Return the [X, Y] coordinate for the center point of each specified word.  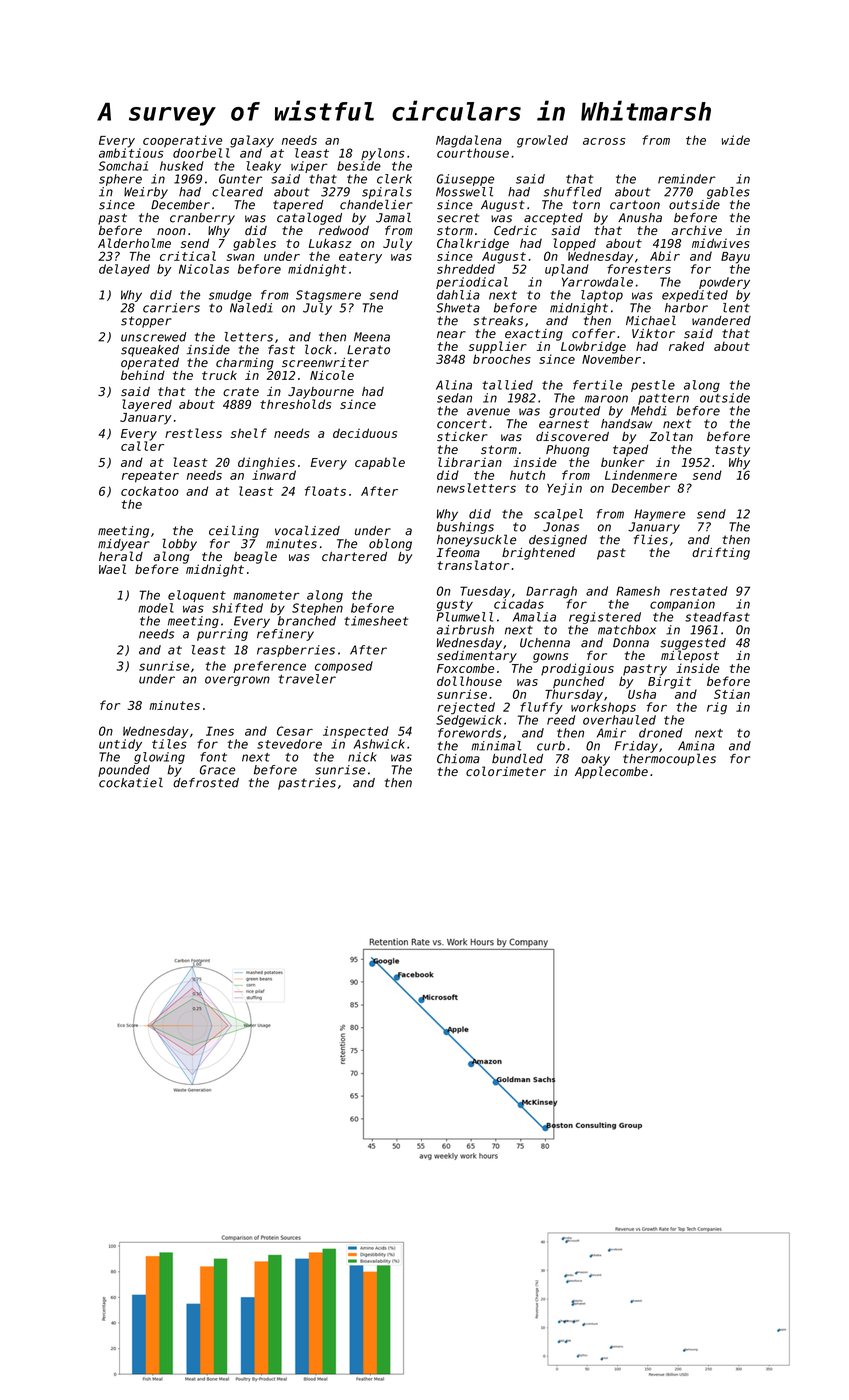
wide [736, 140]
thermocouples [669, 759]
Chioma [458, 759]
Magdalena [469, 141]
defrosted [206, 783]
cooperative [182, 141]
